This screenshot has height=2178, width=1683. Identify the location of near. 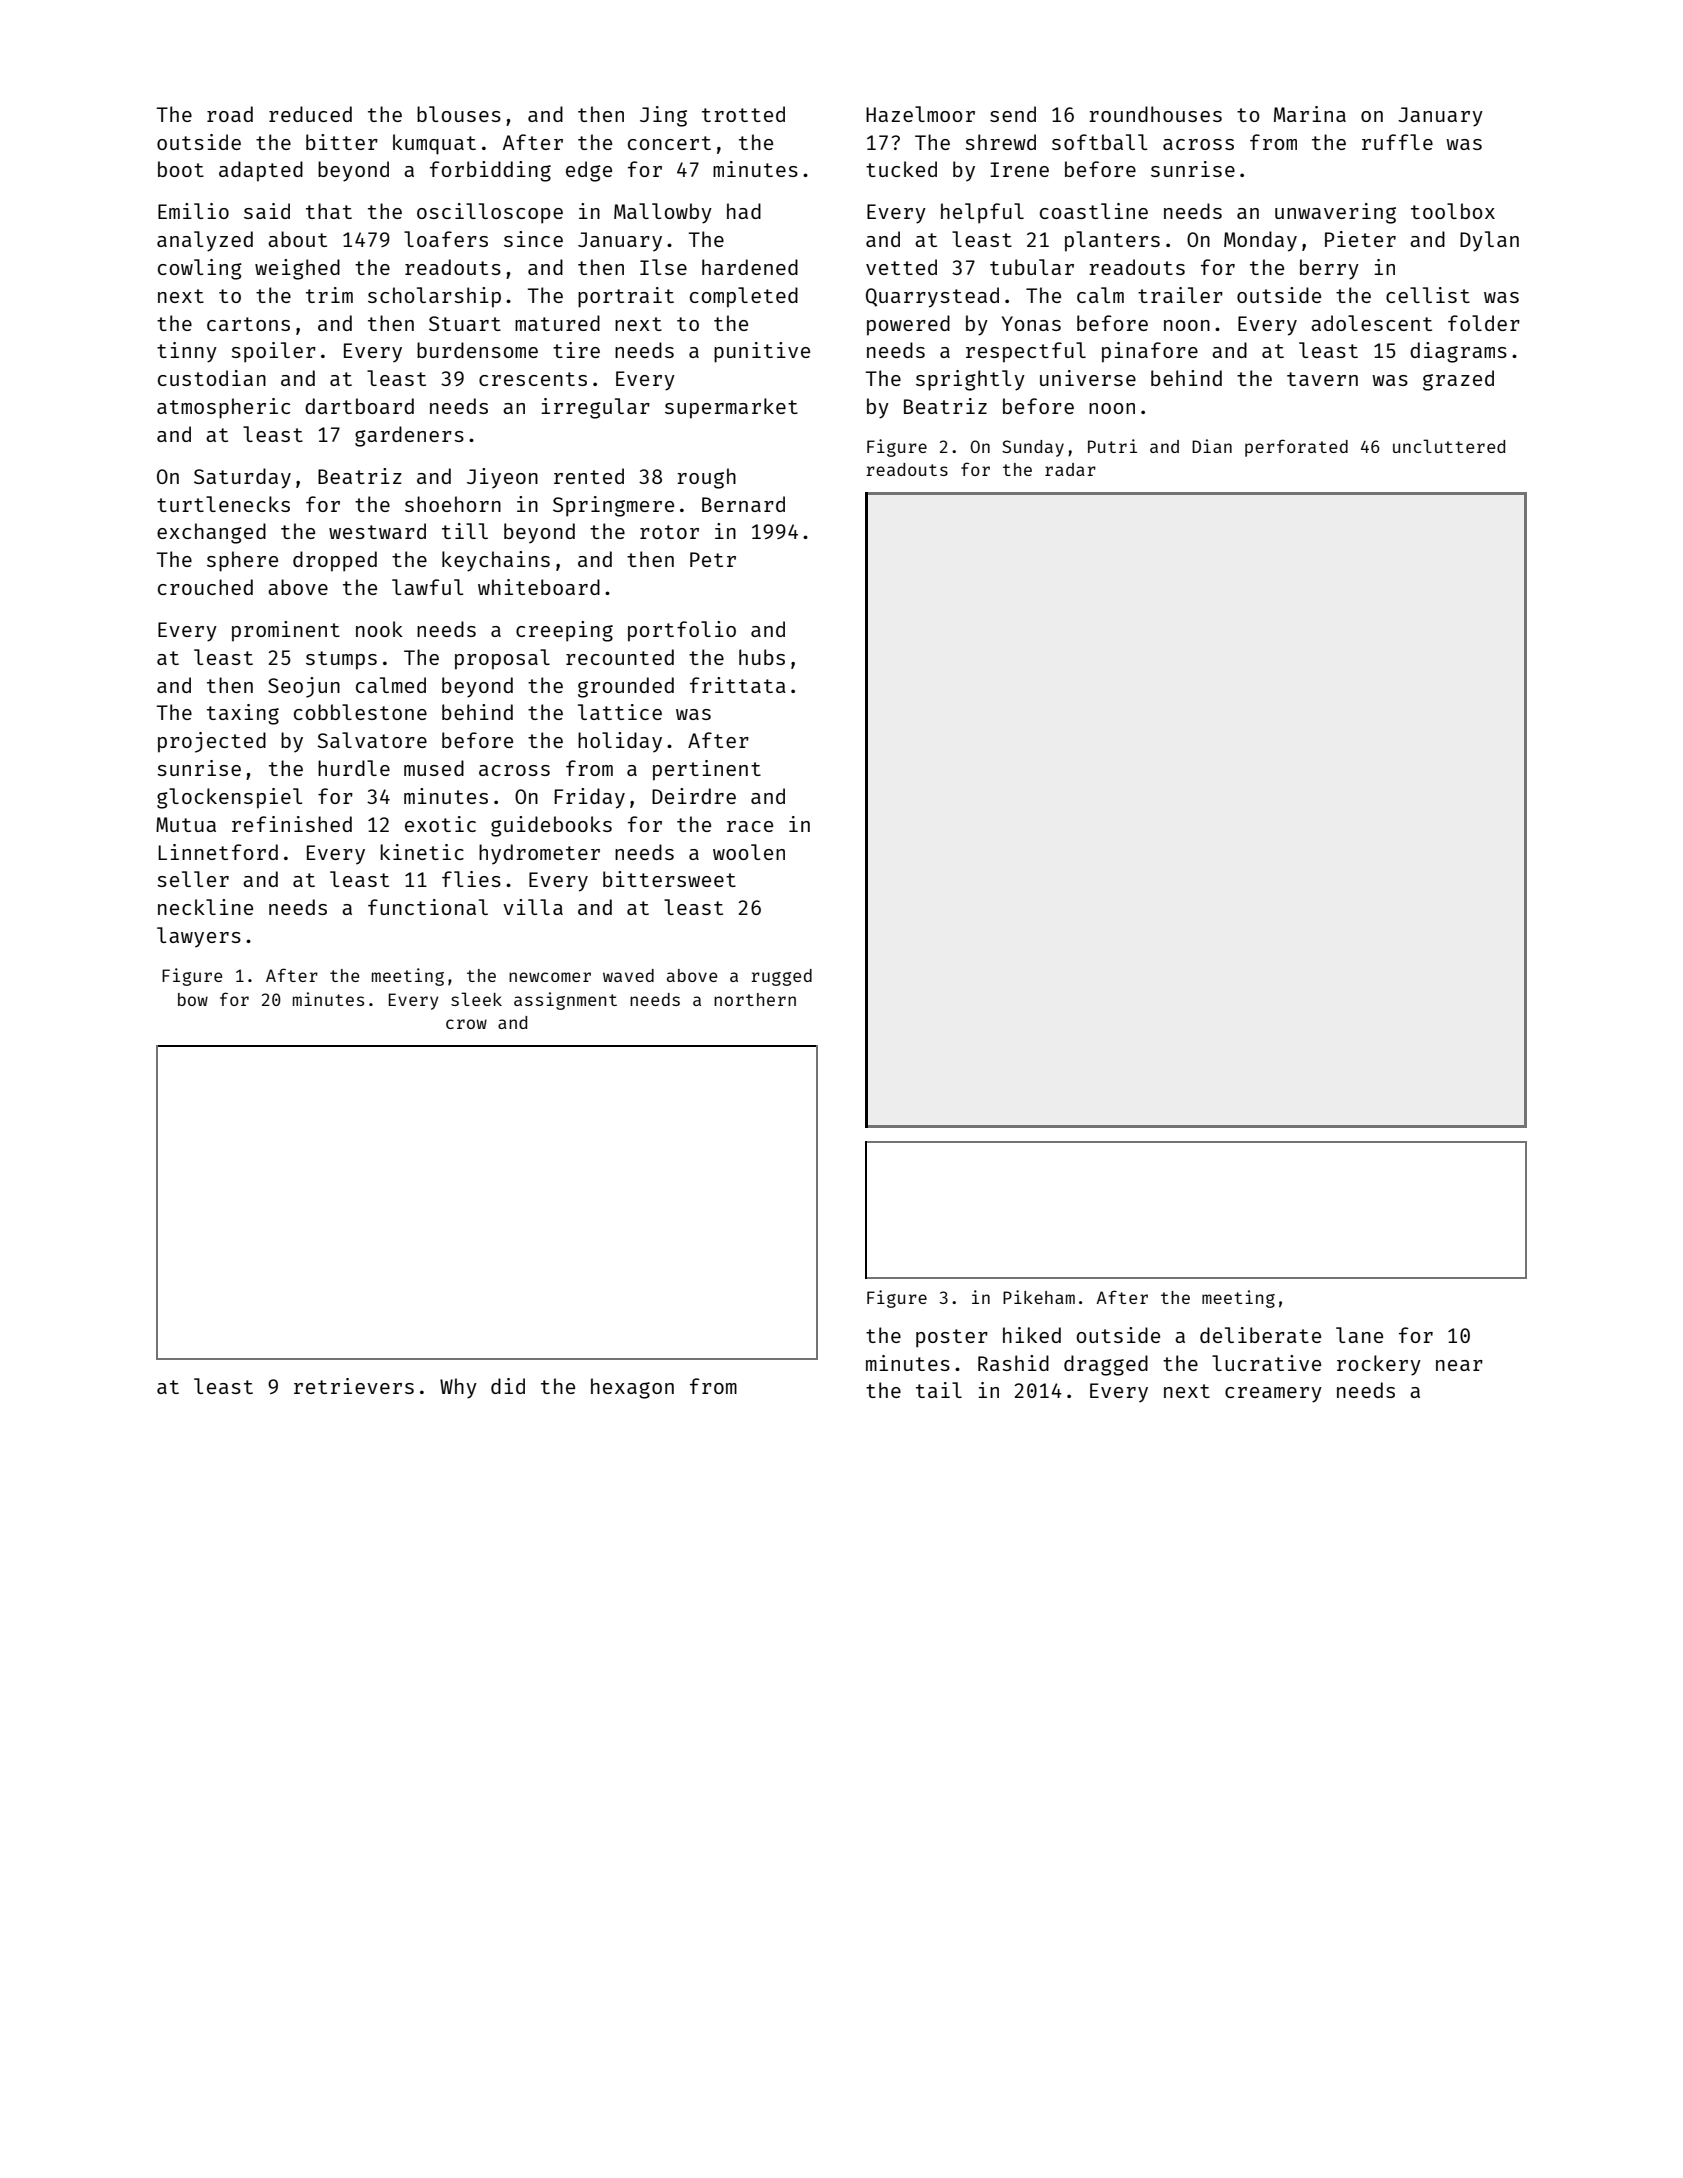
(1459, 1365).
